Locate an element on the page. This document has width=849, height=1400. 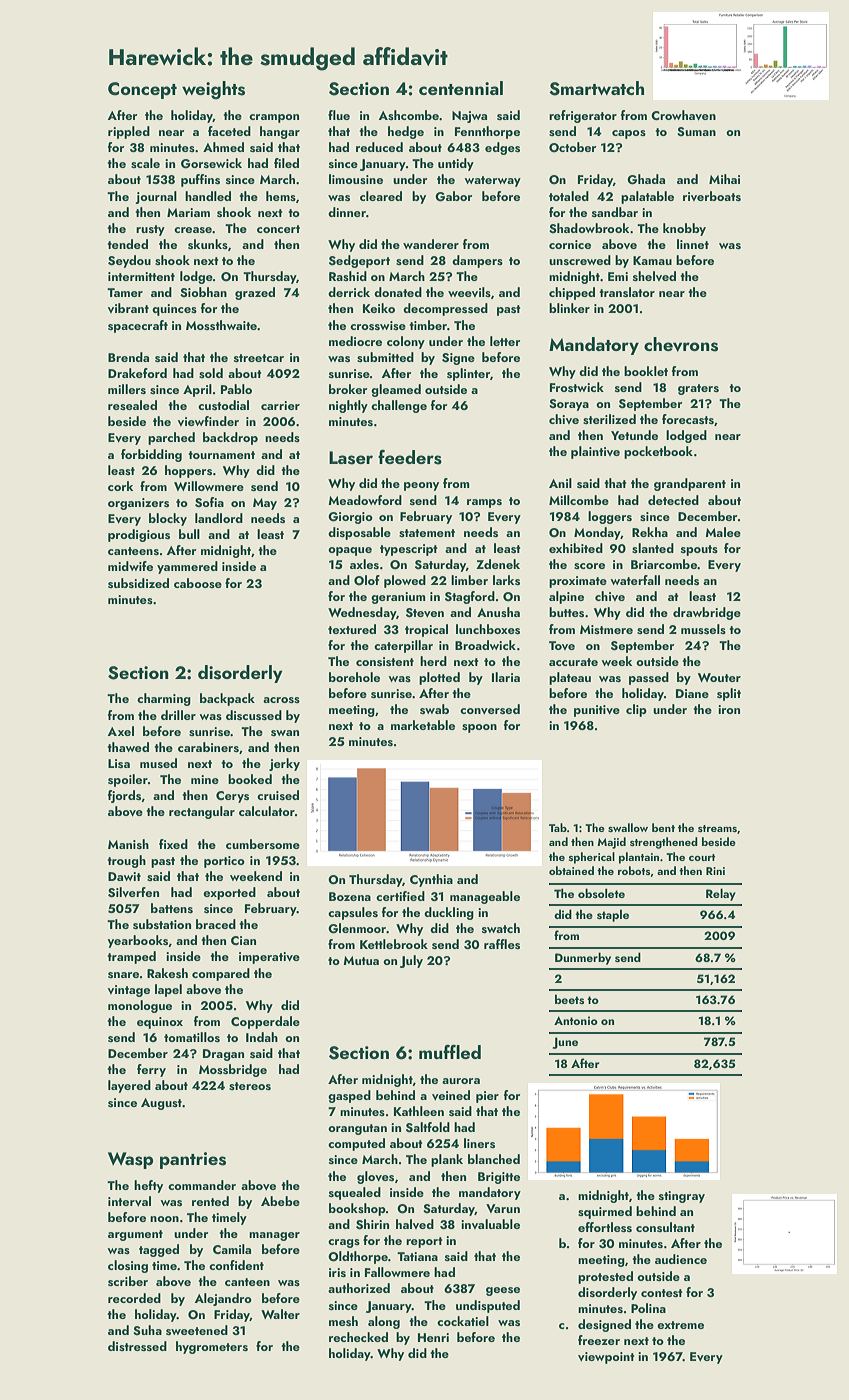
Walter is located at coordinates (280, 1314).
